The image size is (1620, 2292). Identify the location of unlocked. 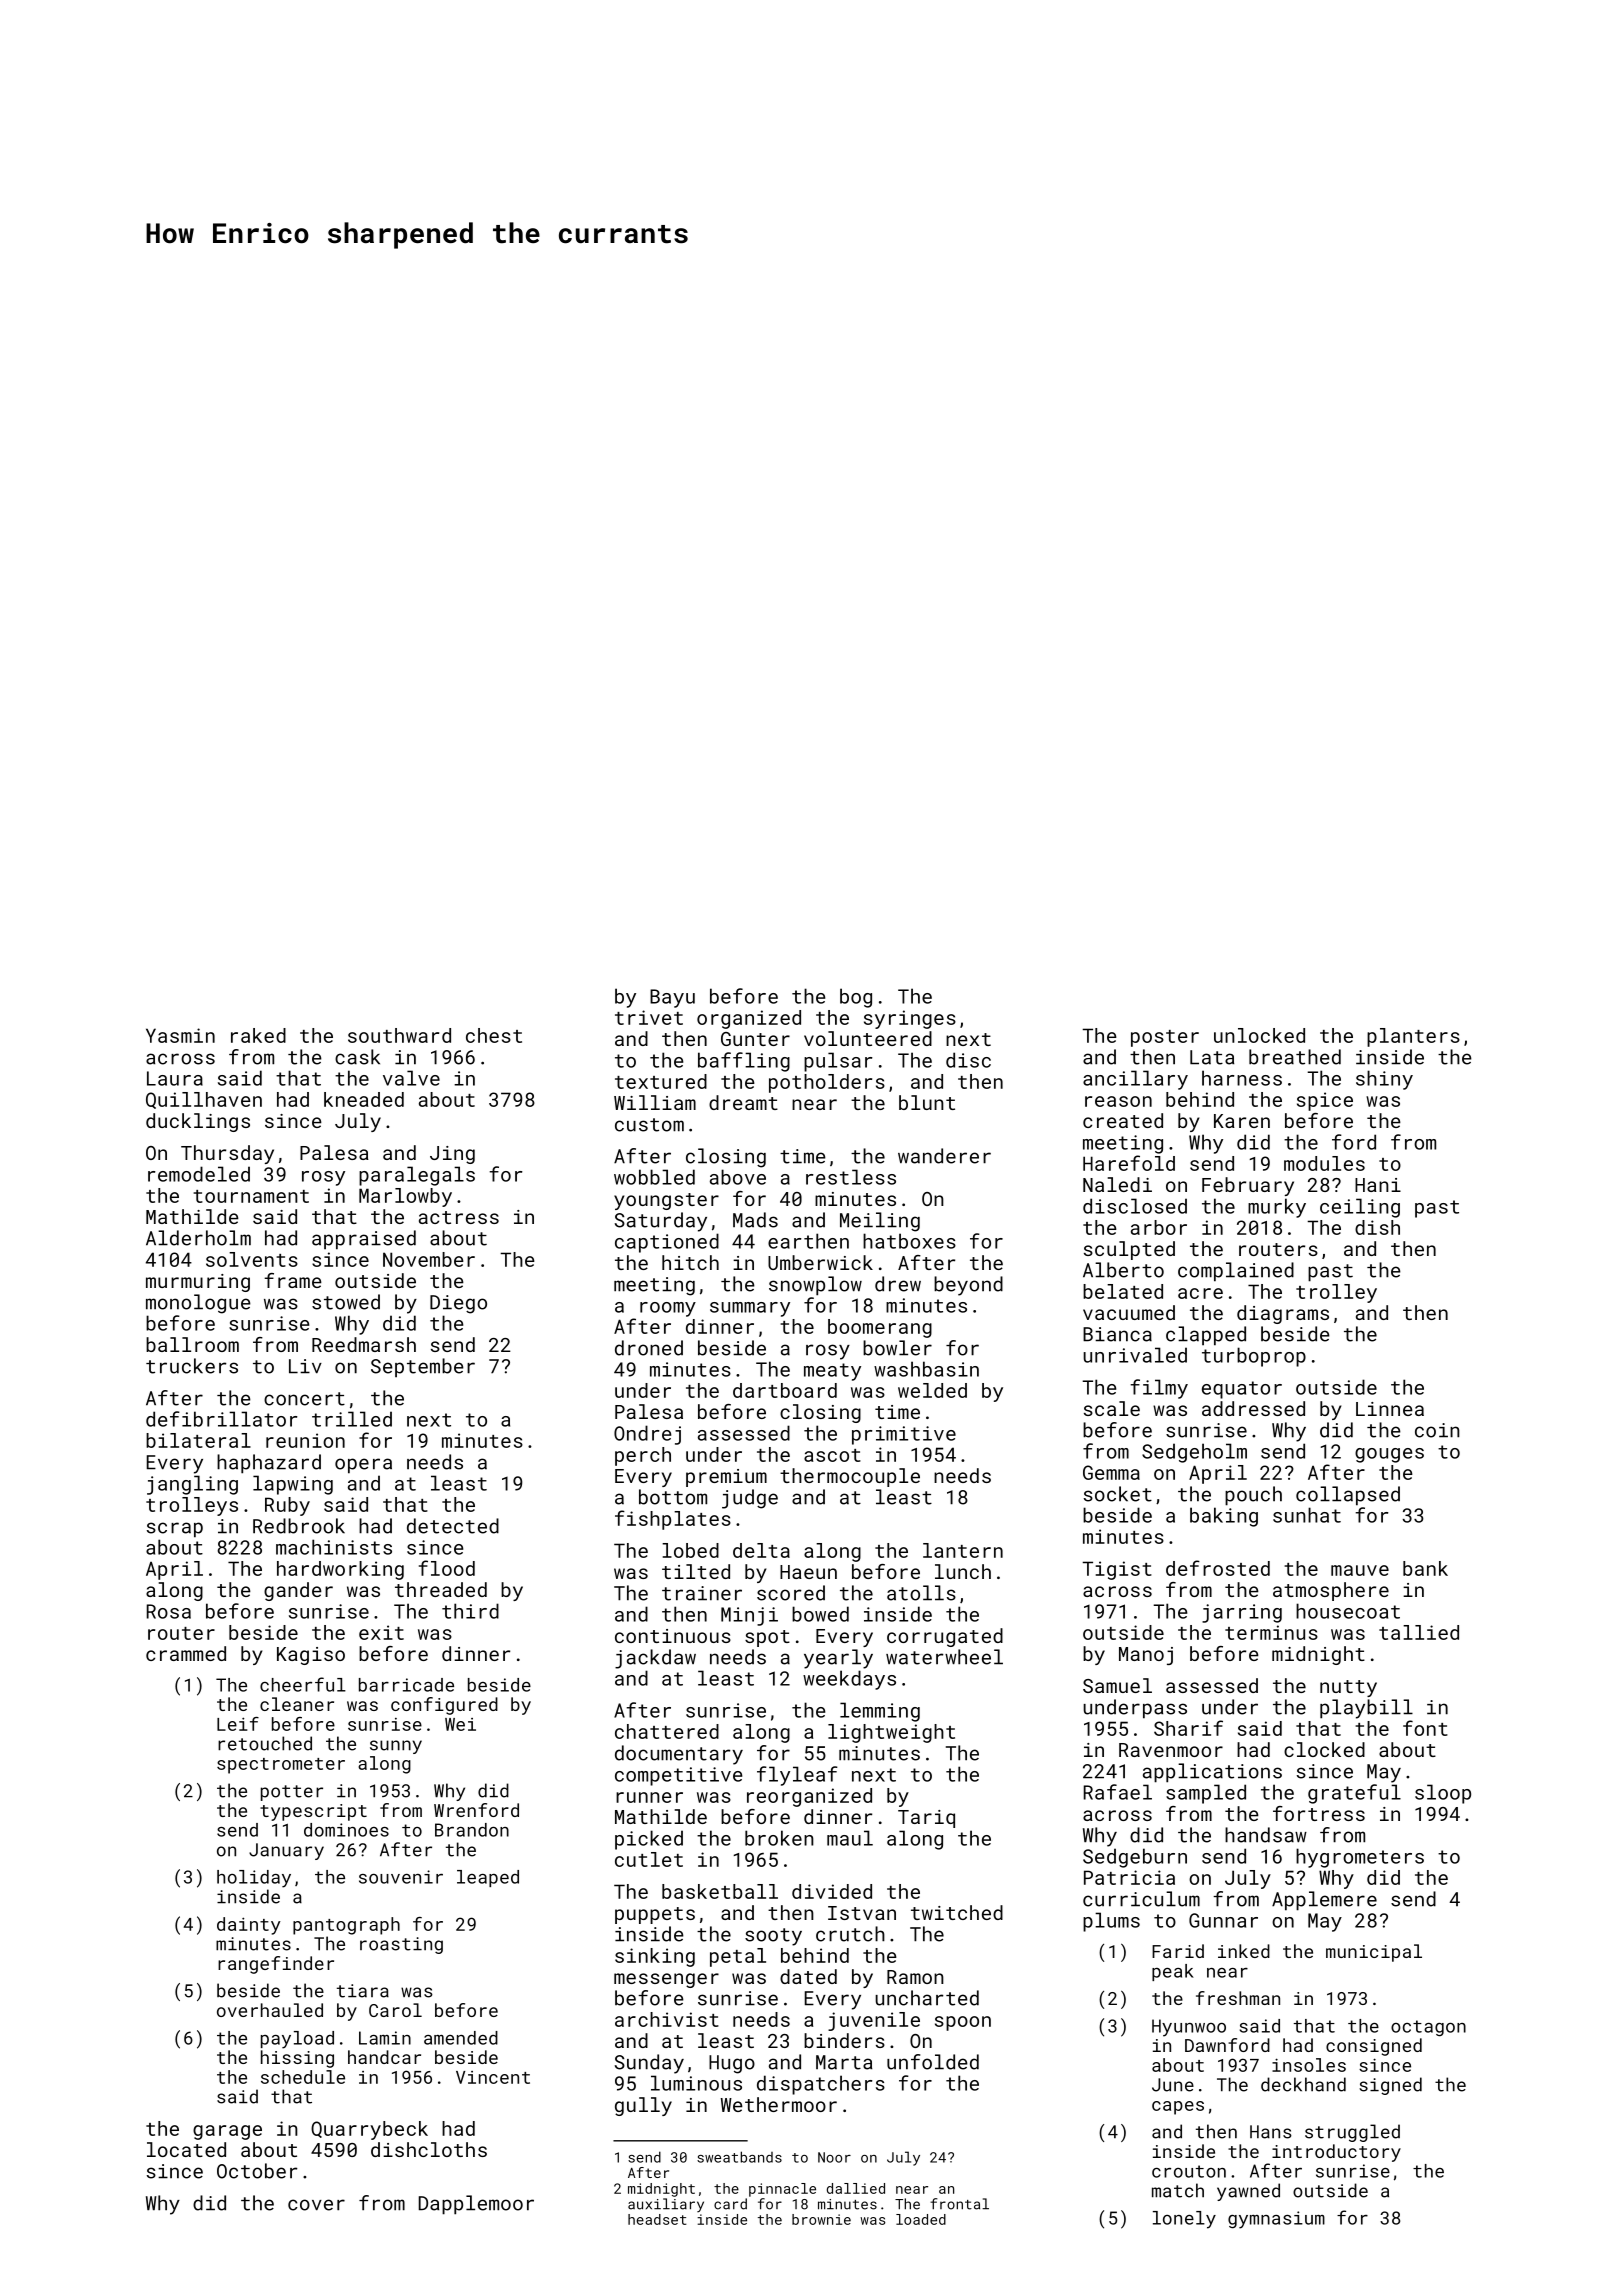
(1259, 1035).
